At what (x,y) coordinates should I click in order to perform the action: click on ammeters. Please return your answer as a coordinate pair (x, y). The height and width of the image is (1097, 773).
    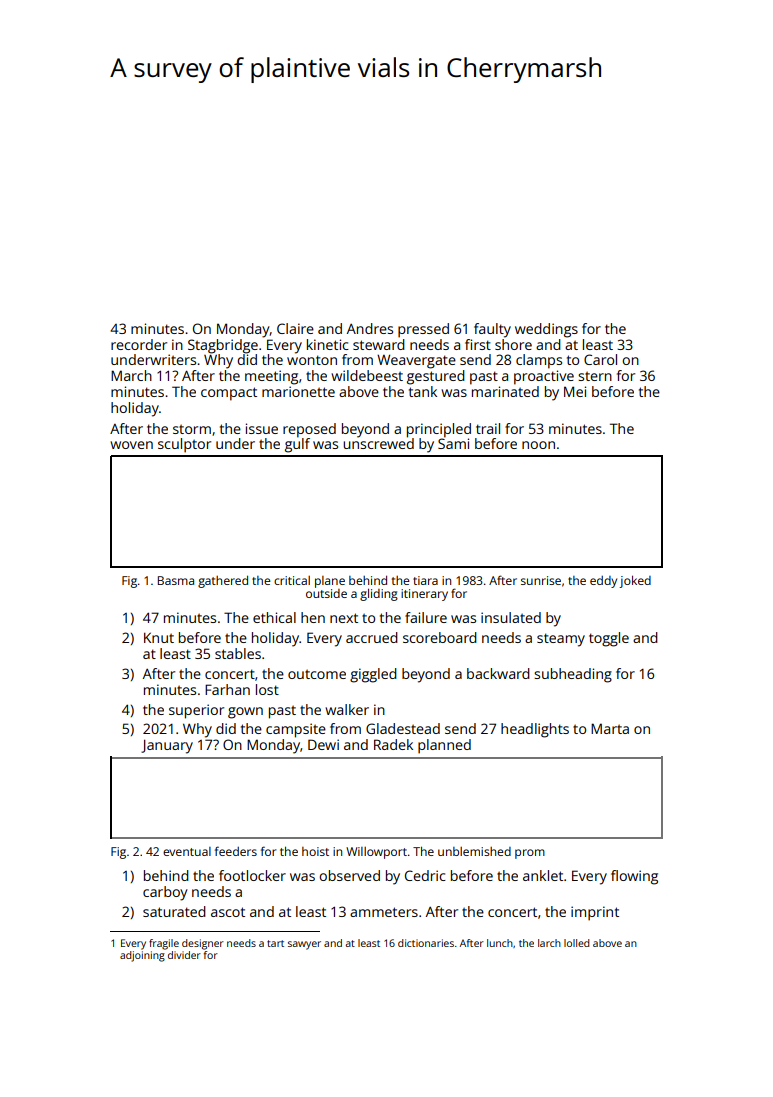
    Looking at the image, I should click on (384, 912).
